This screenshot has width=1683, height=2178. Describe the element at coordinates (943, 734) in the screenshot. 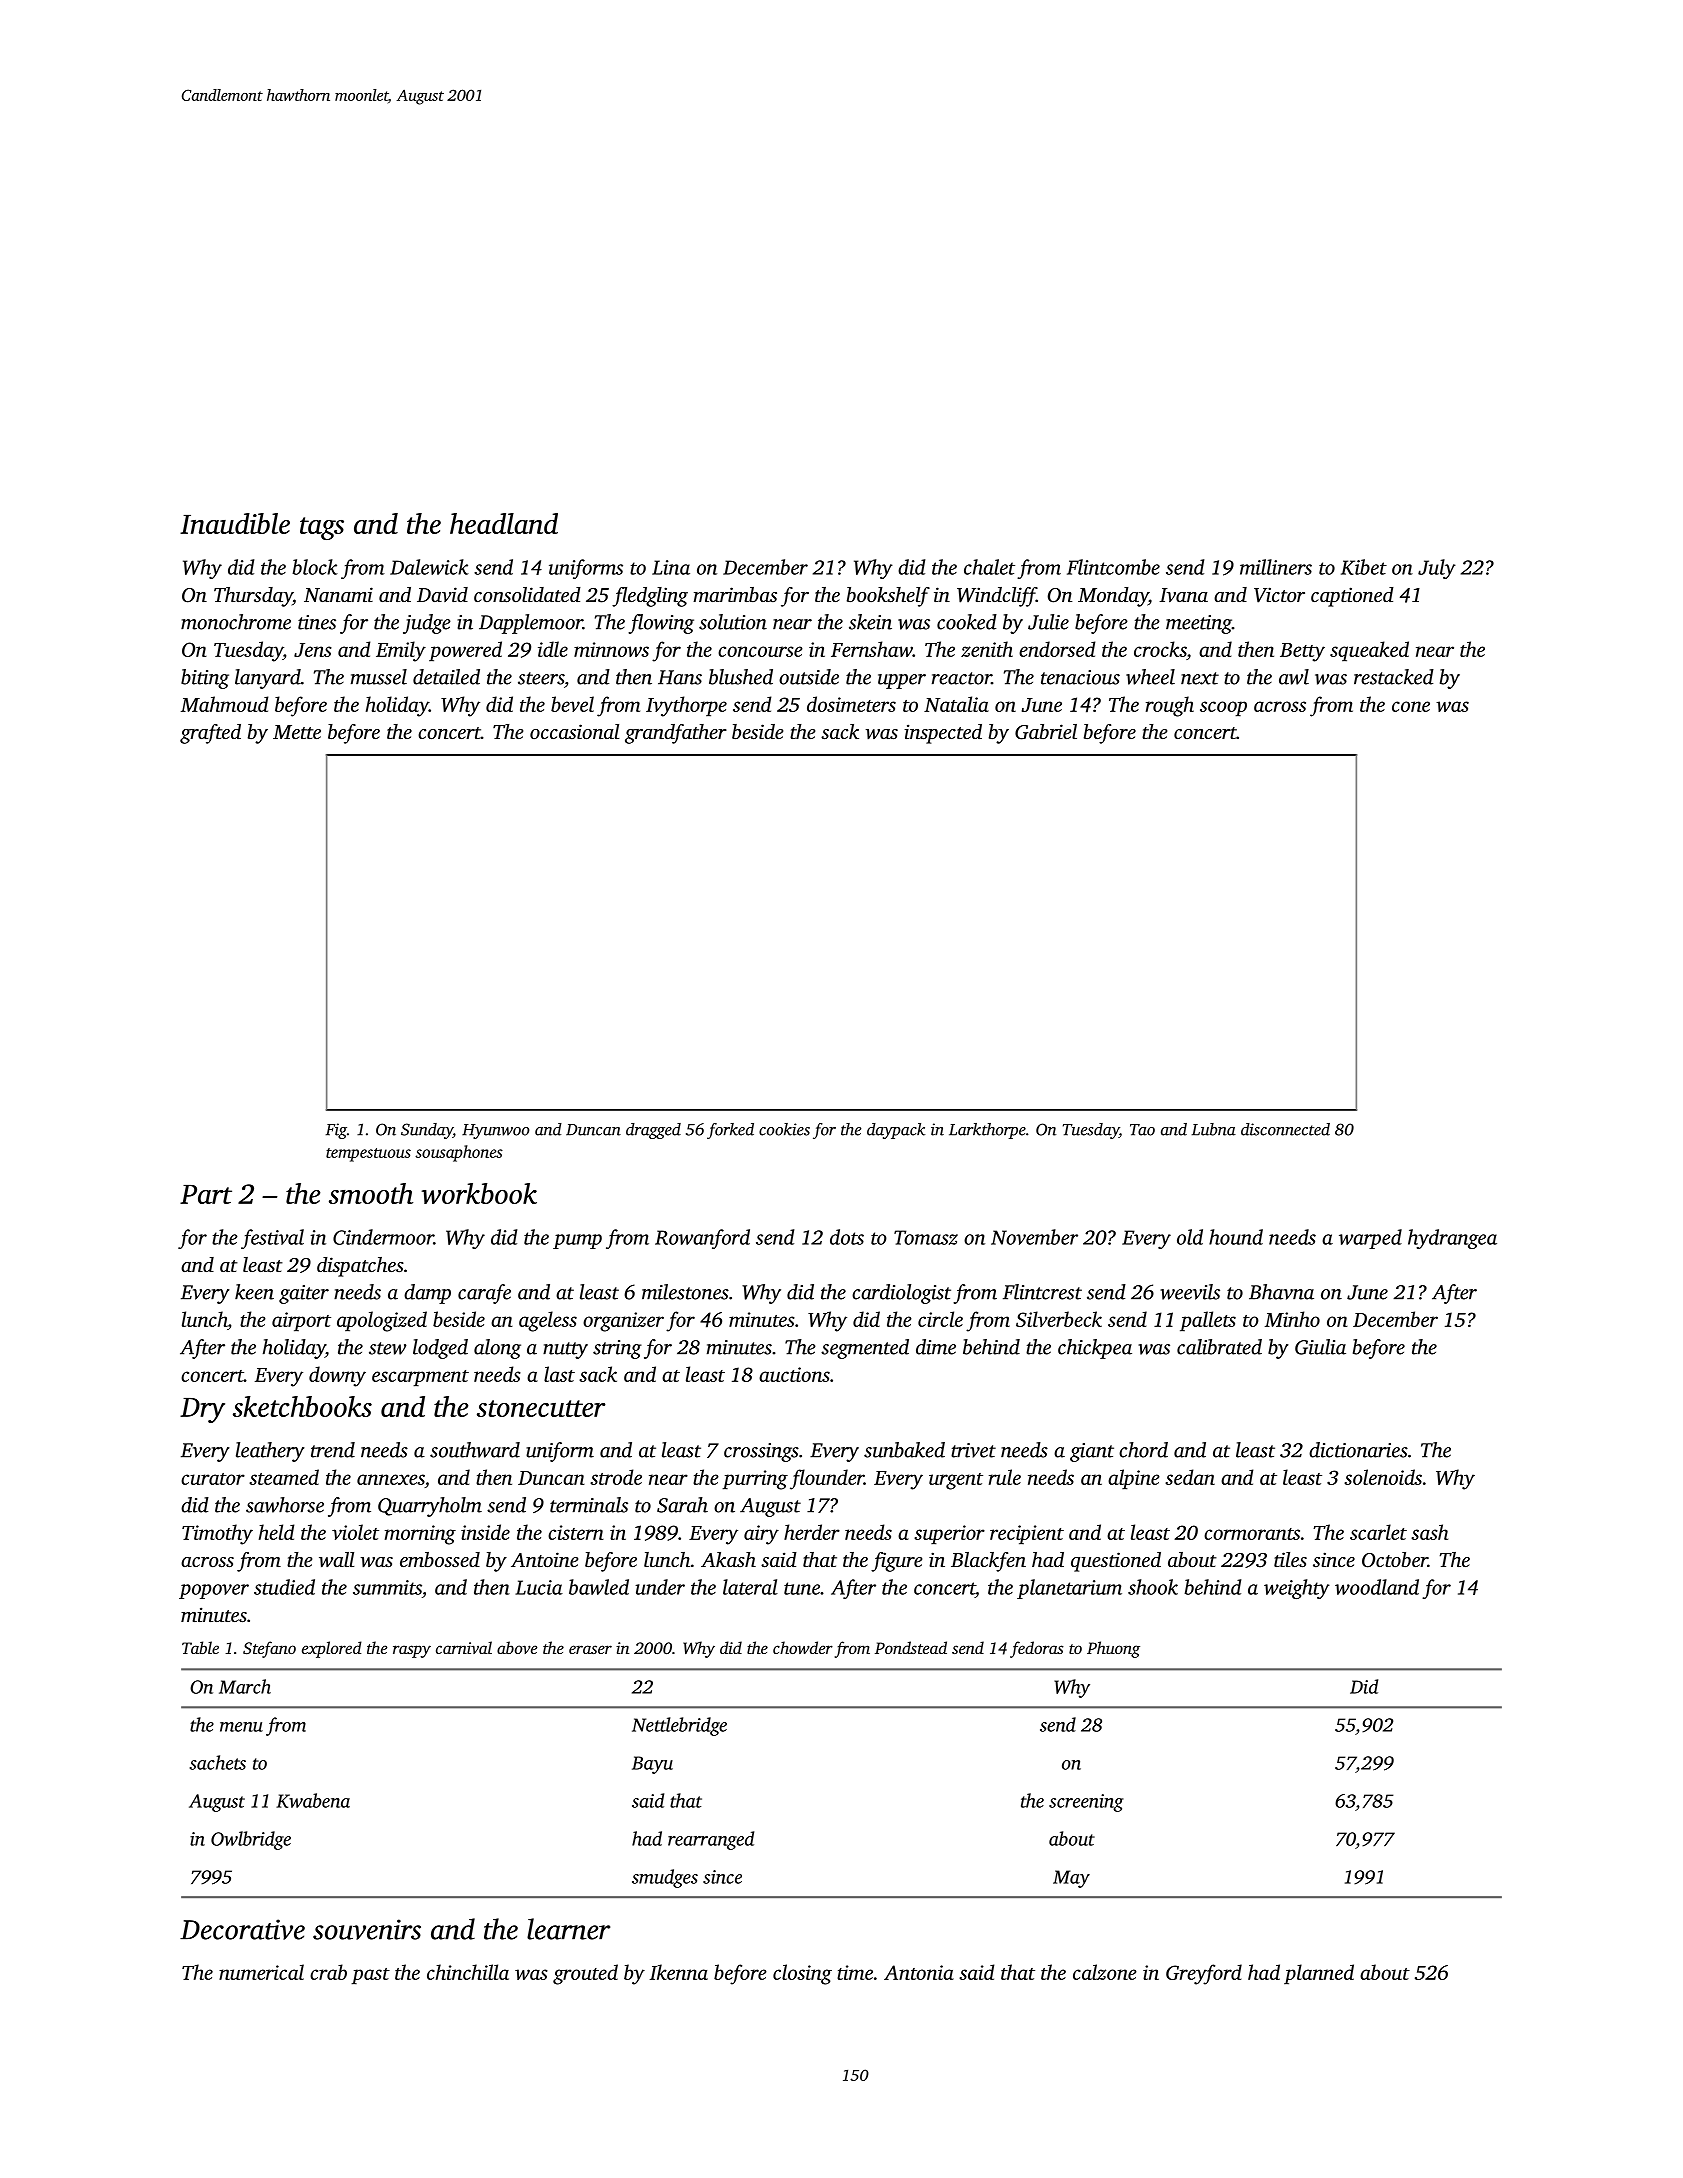

I see `inspected` at that location.
